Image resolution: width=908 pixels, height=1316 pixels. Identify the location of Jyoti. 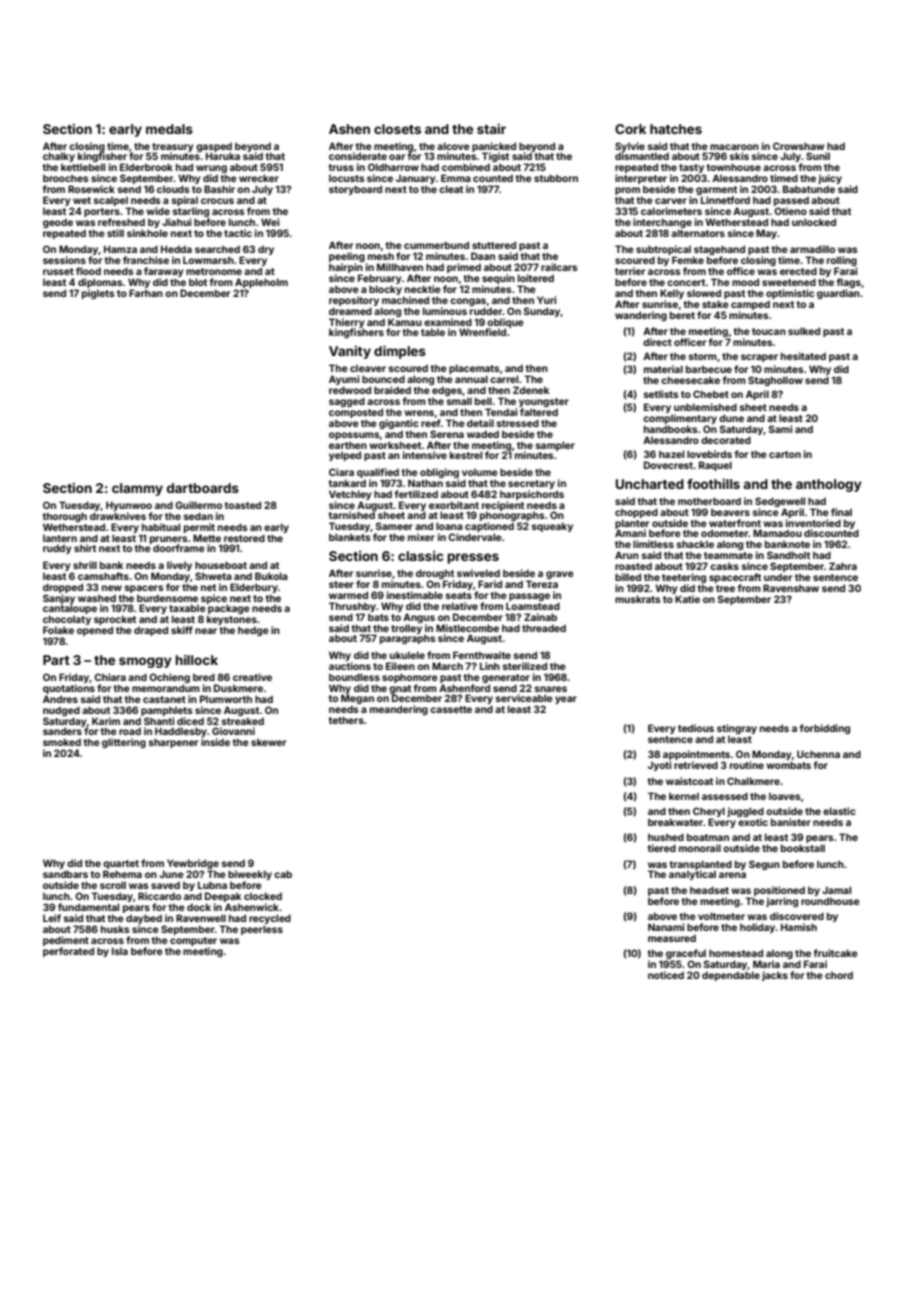
(659, 766).
